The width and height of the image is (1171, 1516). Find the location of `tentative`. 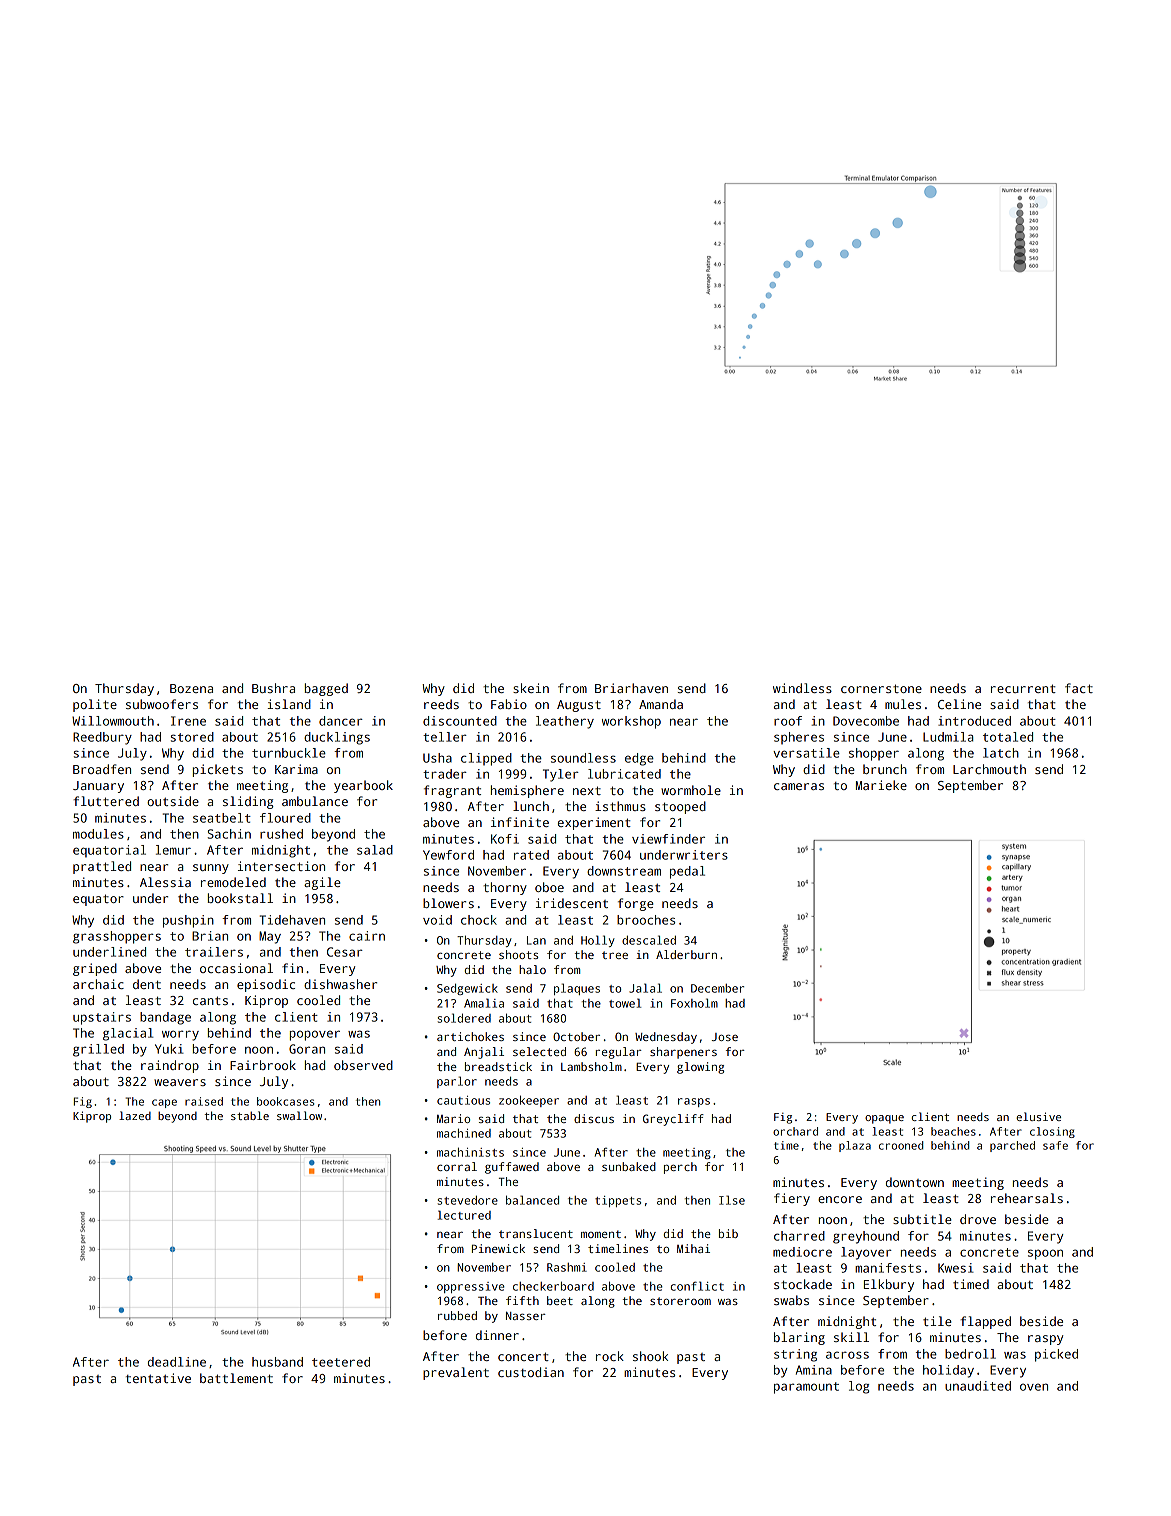

tentative is located at coordinates (158, 1378).
